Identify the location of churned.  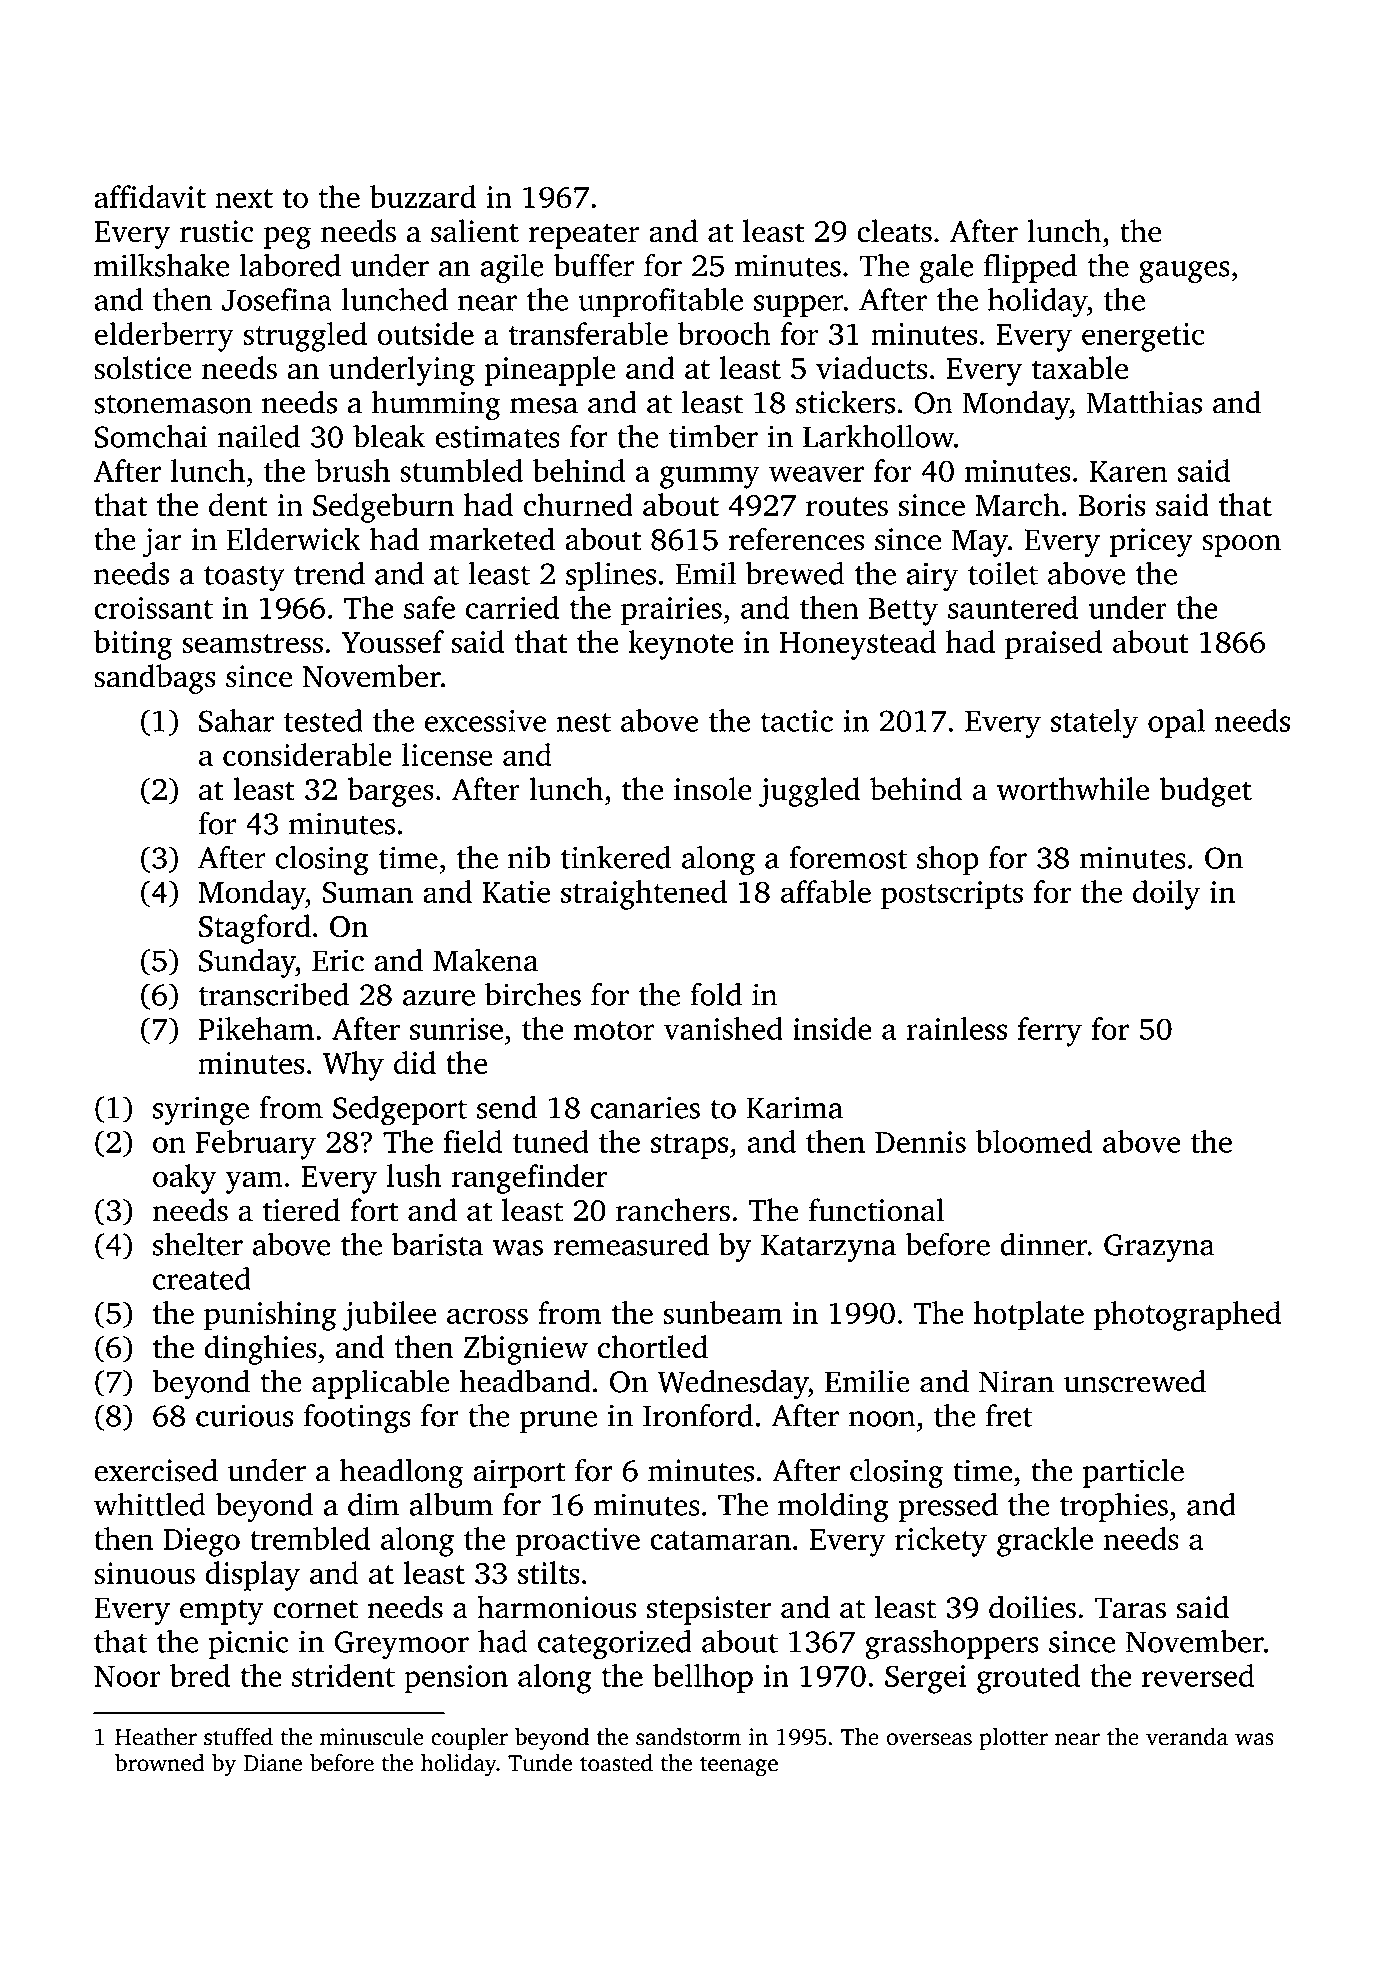
(578, 504).
